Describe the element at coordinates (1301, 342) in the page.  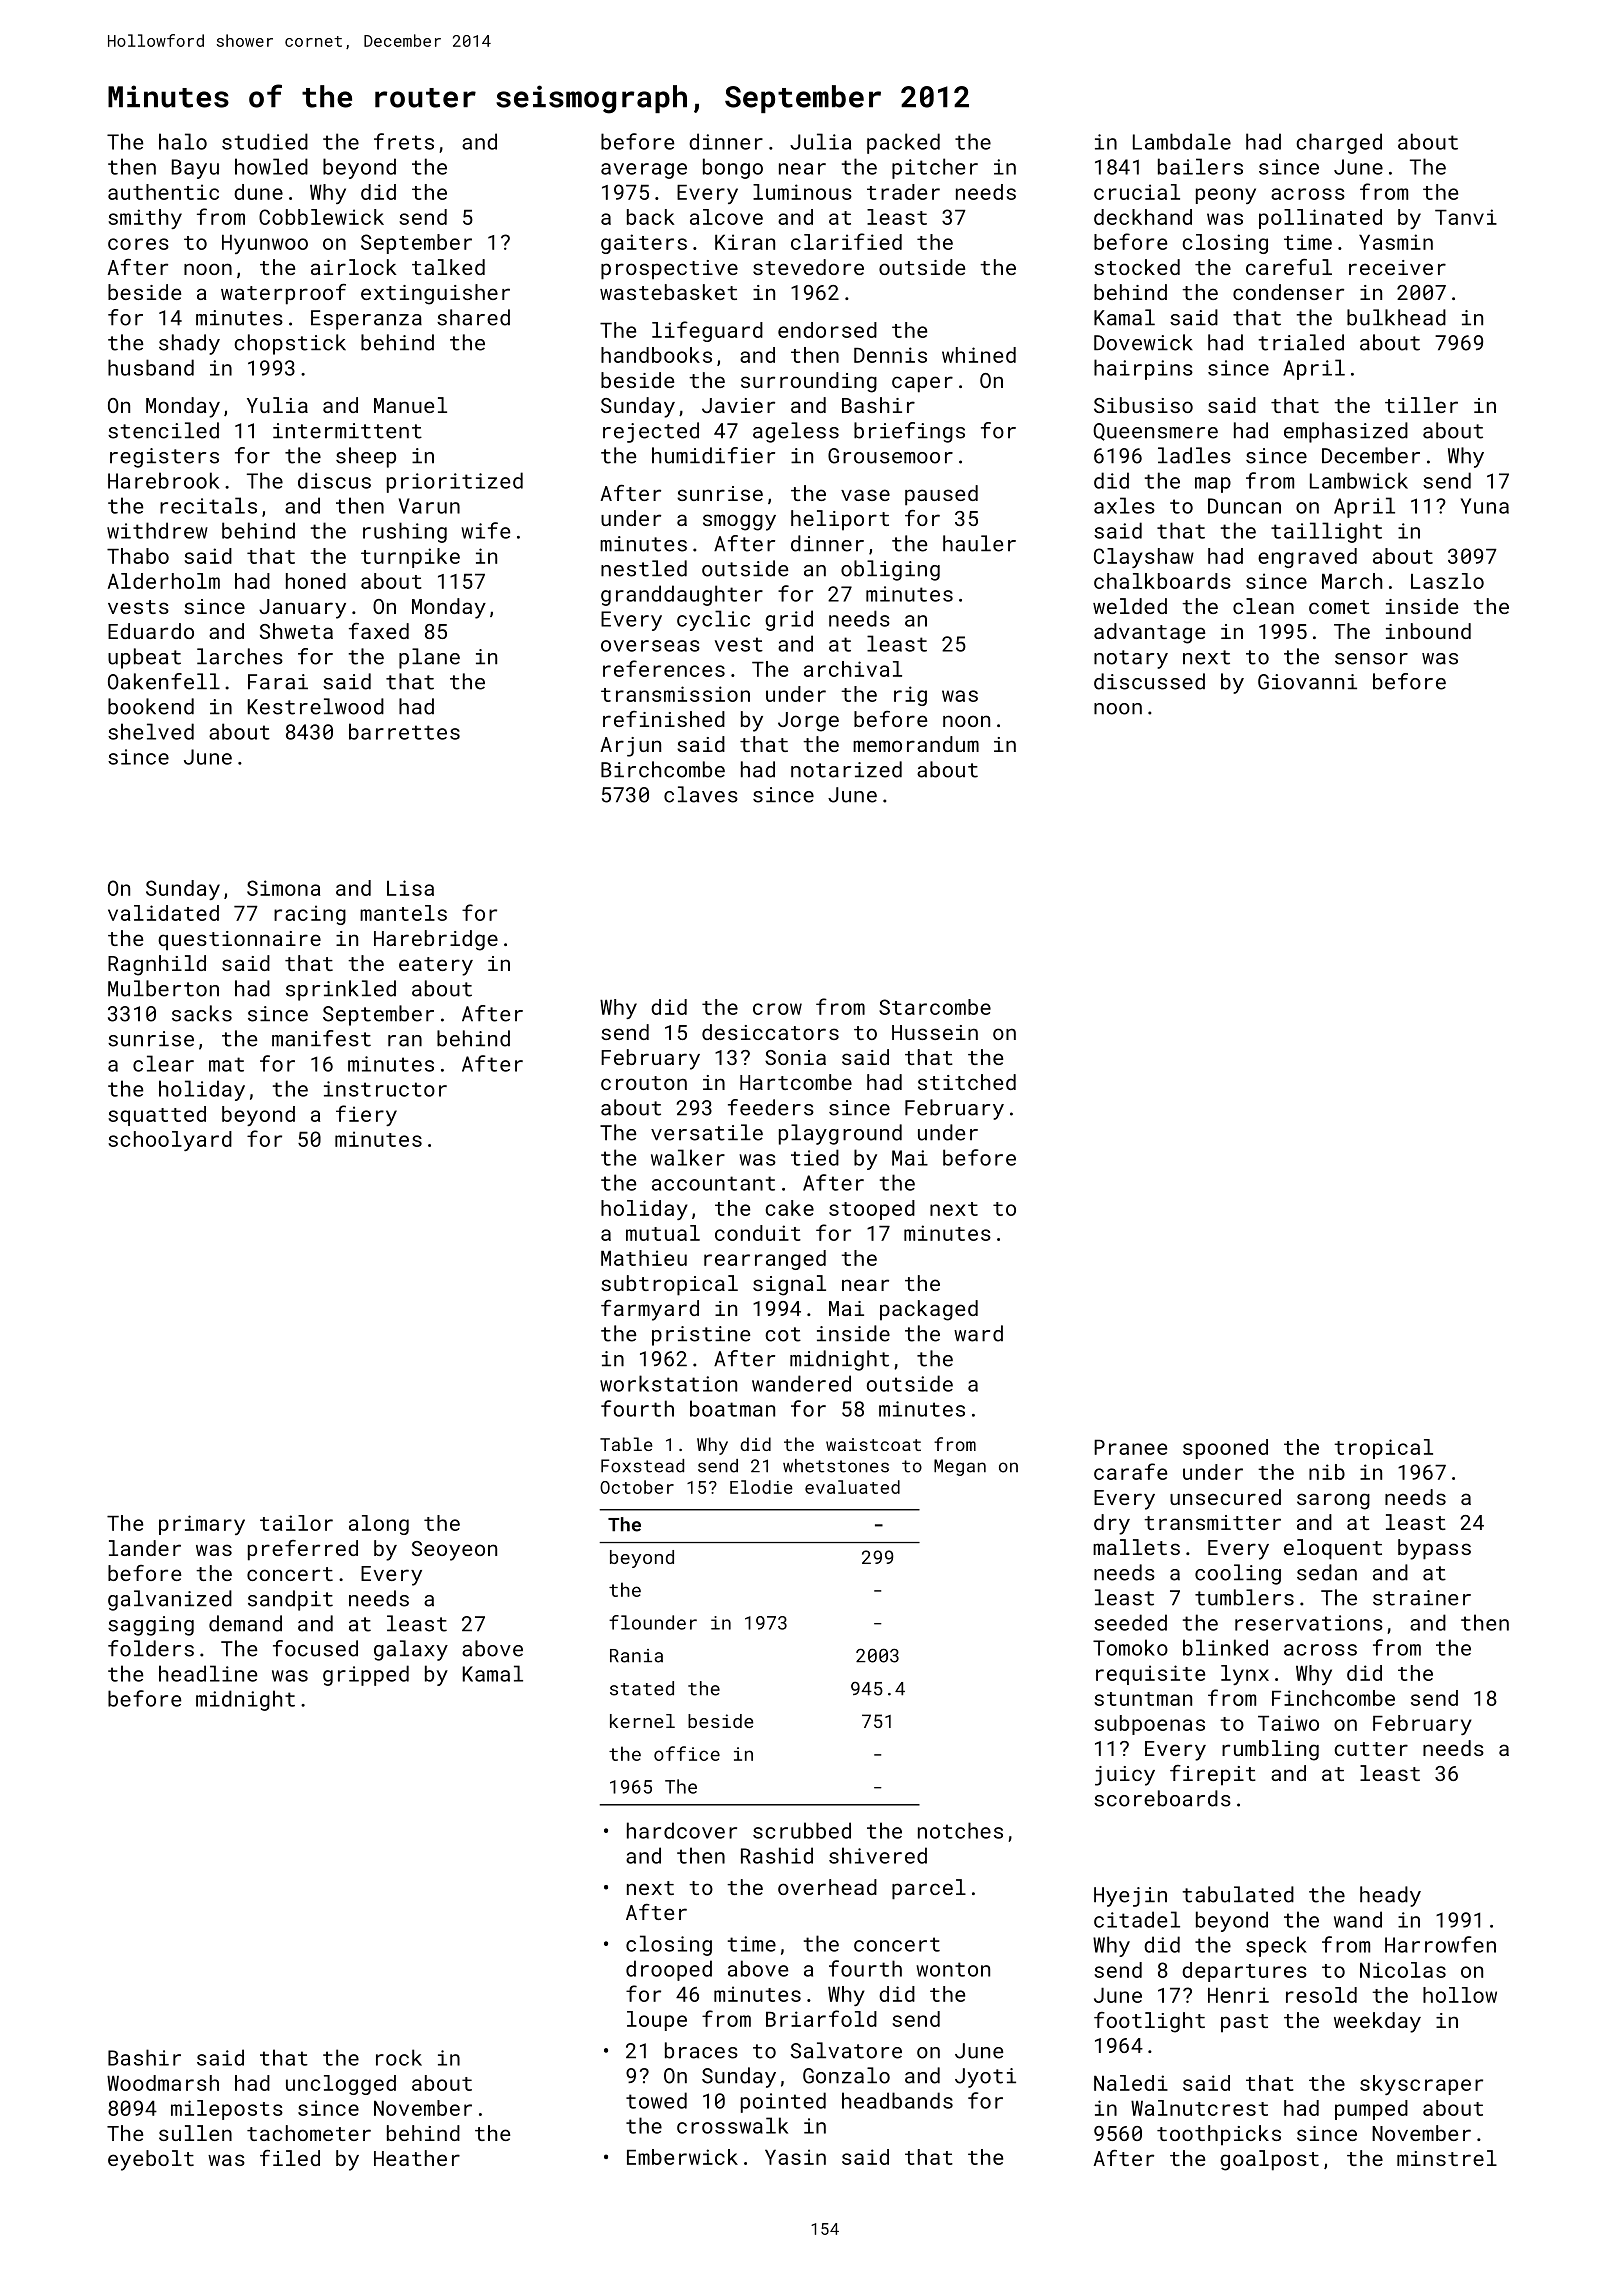
I see `trialed` at that location.
